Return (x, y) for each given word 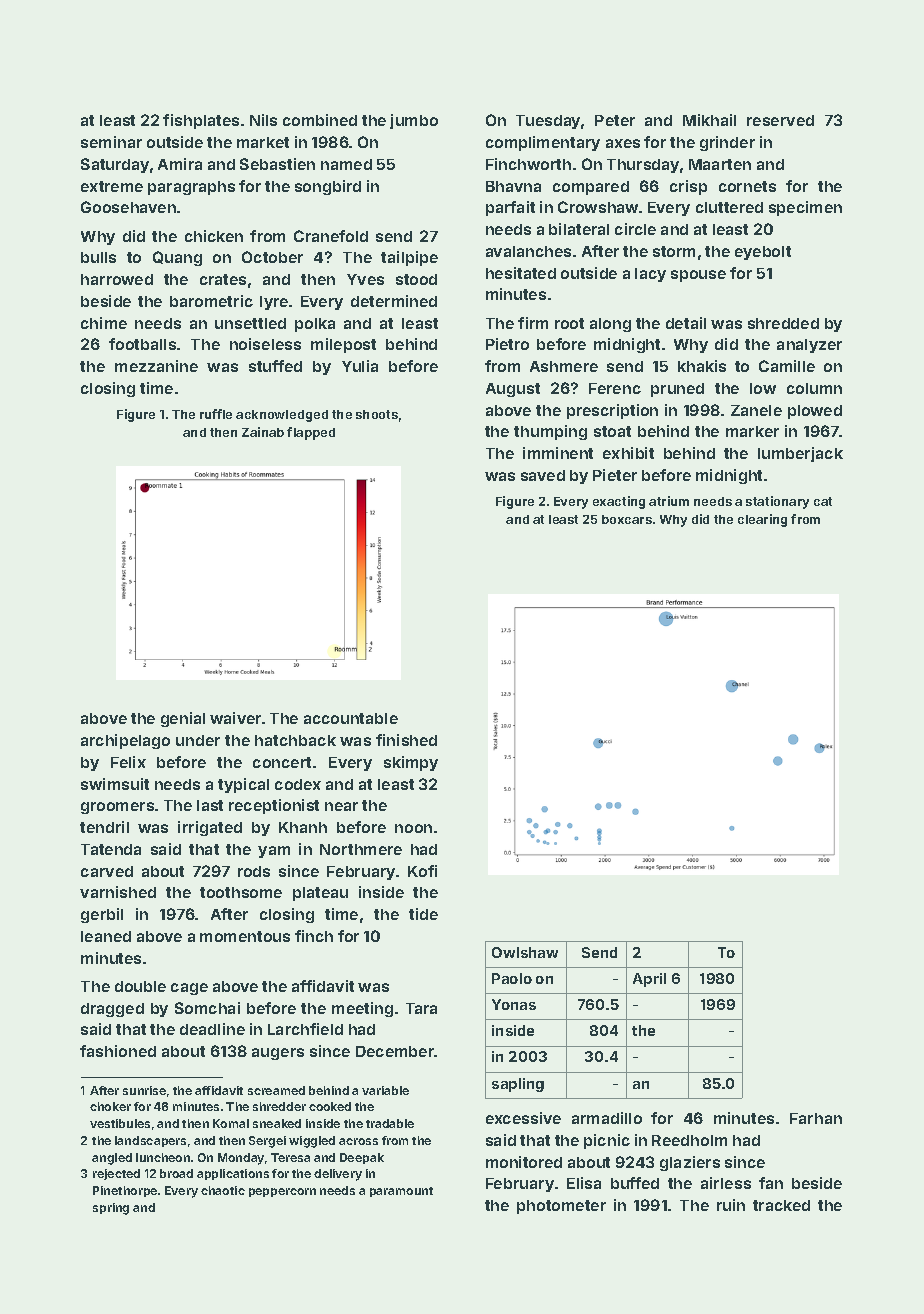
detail (686, 323)
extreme (112, 186)
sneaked (277, 1123)
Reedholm (689, 1140)
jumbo (414, 121)
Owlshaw (525, 952)
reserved (780, 120)
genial (183, 719)
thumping (550, 432)
